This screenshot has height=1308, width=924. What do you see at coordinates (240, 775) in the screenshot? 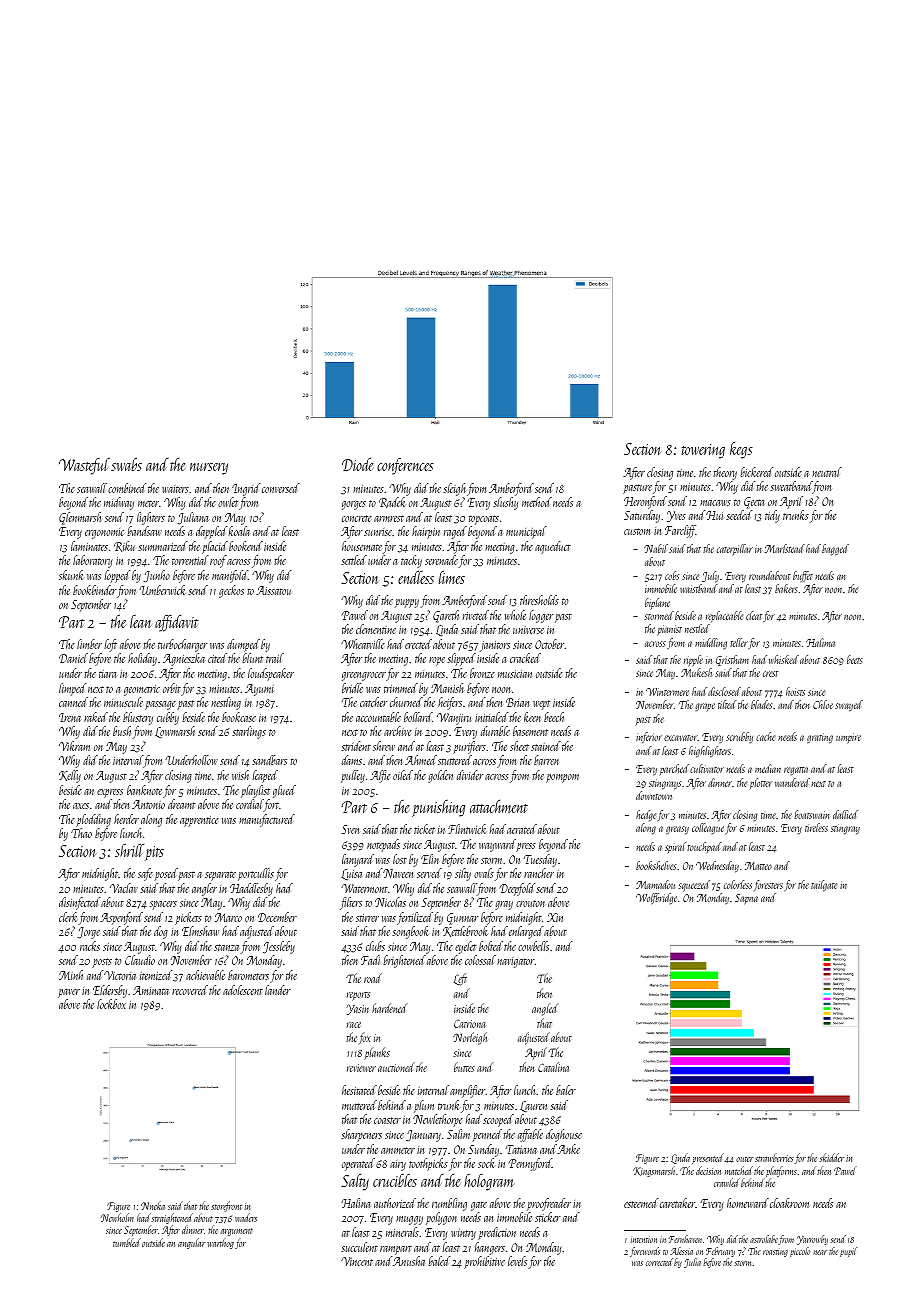
I see `wish` at bounding box center [240, 775].
